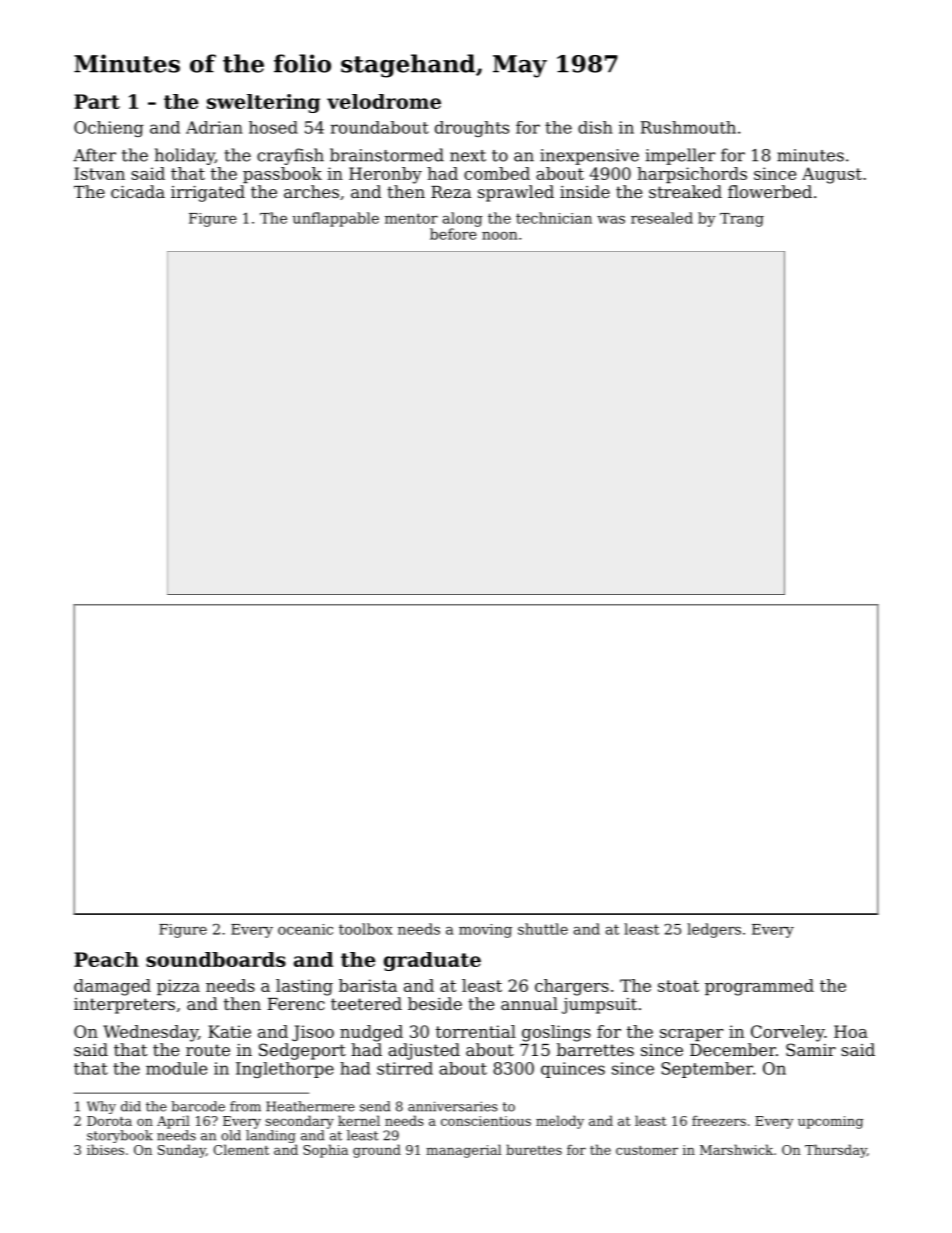 The image size is (952, 1233). I want to click on Rushmouth, so click(688, 127).
